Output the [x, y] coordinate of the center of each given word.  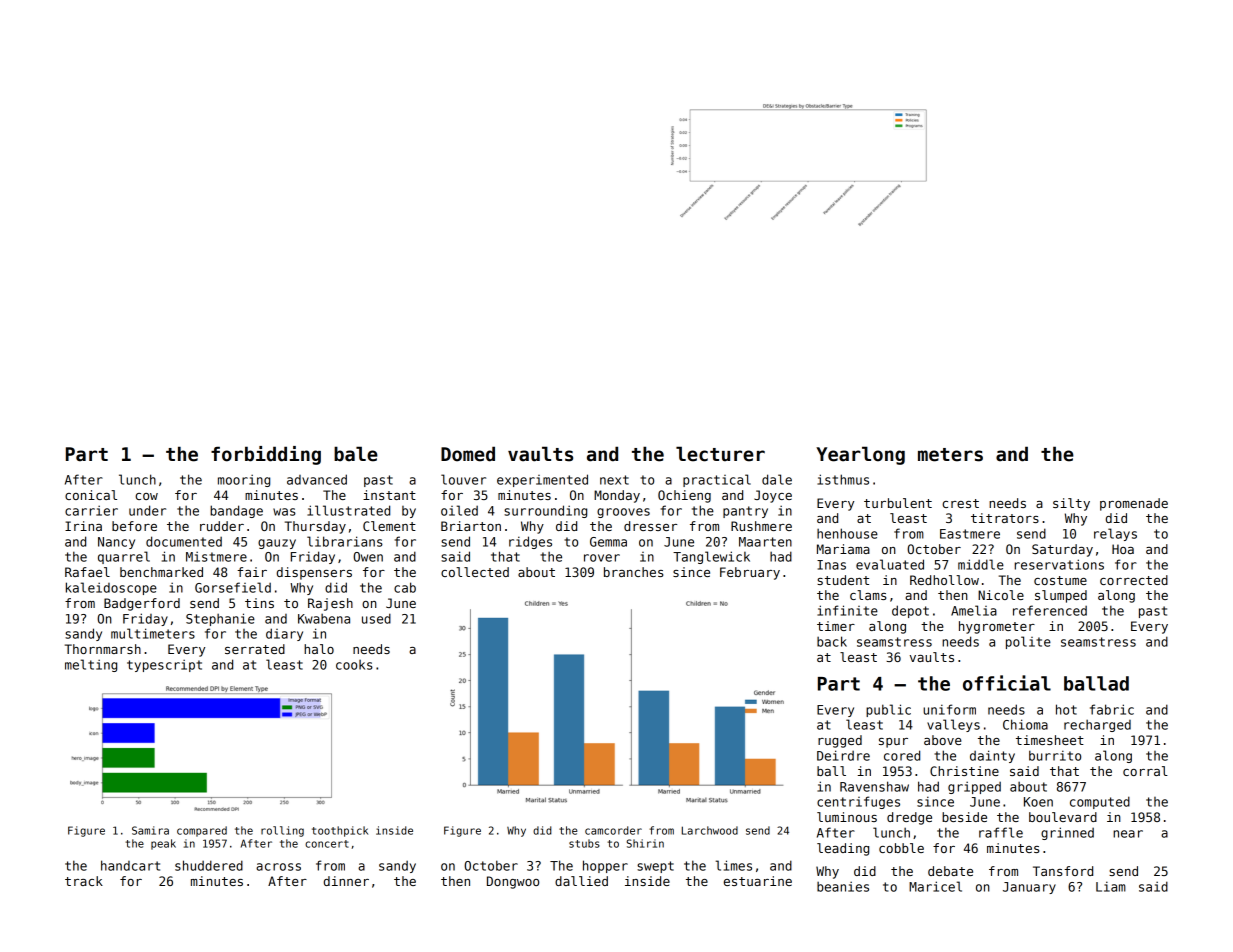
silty [1071, 504]
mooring [244, 480]
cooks [354, 665]
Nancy [116, 543]
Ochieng [684, 496]
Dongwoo [513, 882]
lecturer [720, 454]
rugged [840, 741]
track [84, 881]
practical [717, 480]
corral [1145, 771]
